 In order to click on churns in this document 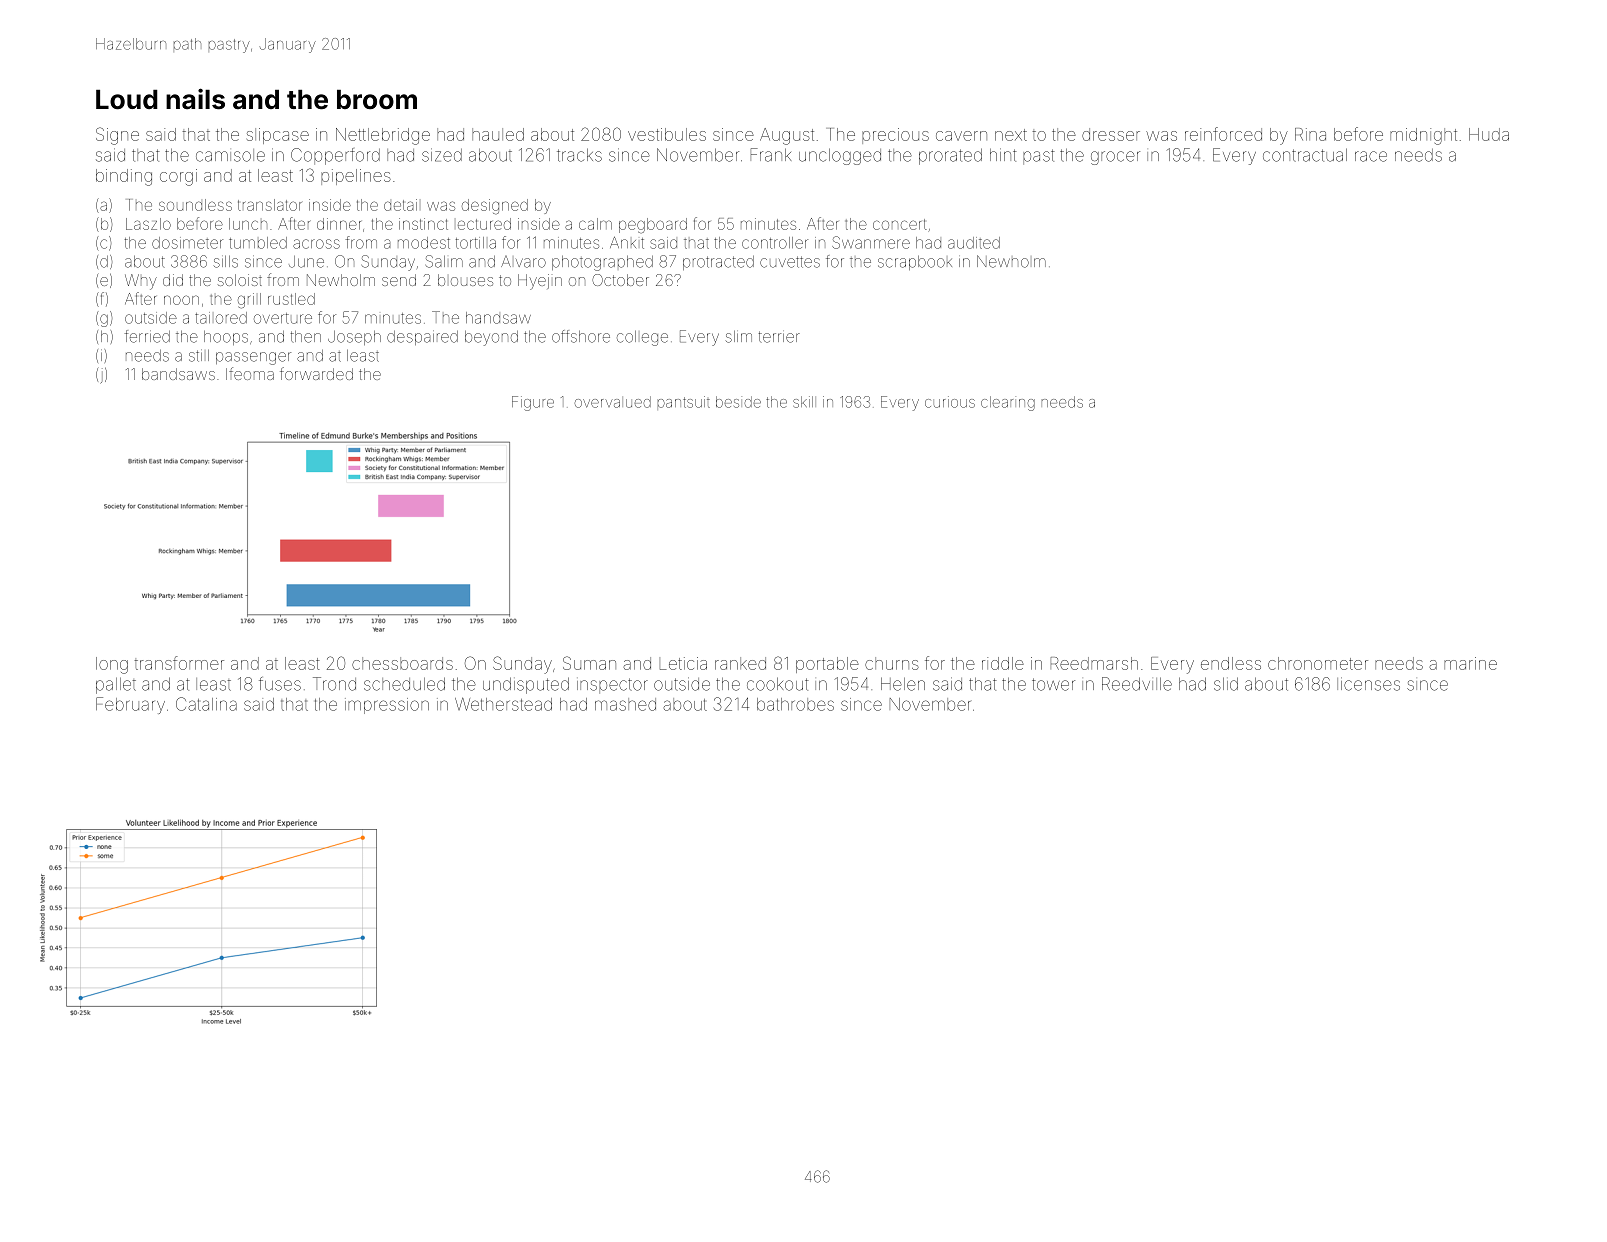, I will do `click(892, 663)`.
